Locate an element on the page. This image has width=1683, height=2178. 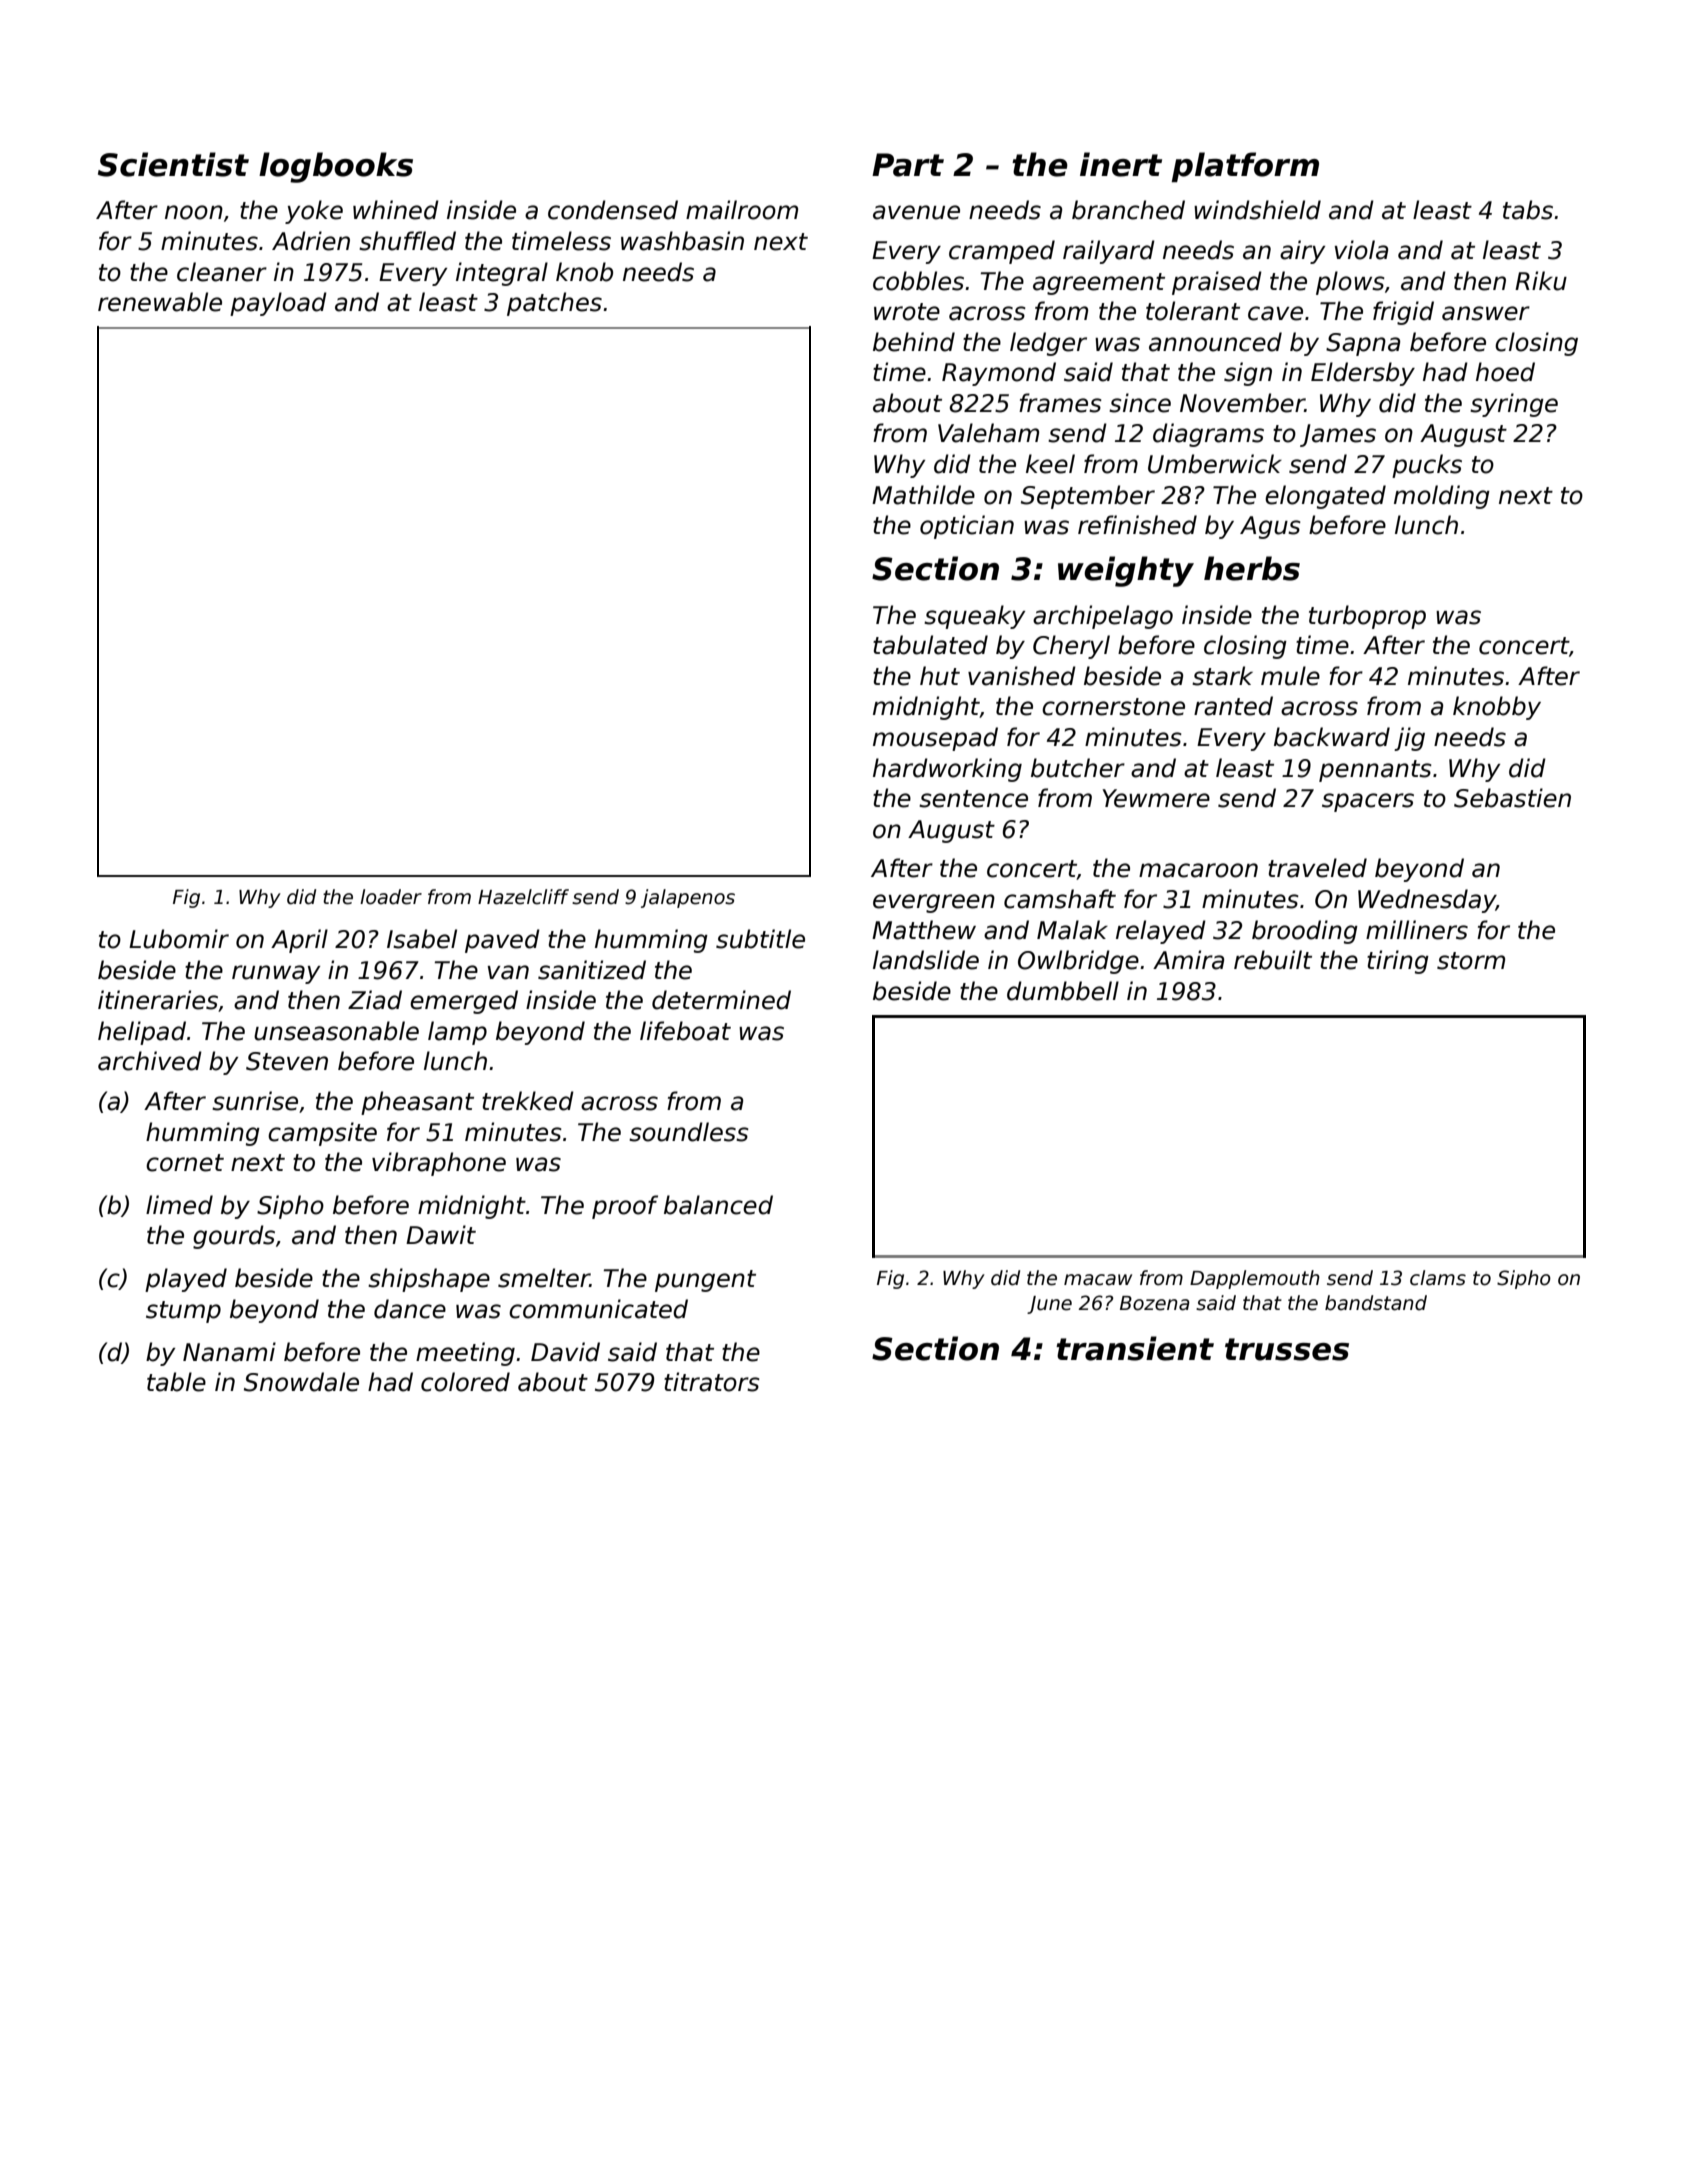
titrators is located at coordinates (712, 1382).
